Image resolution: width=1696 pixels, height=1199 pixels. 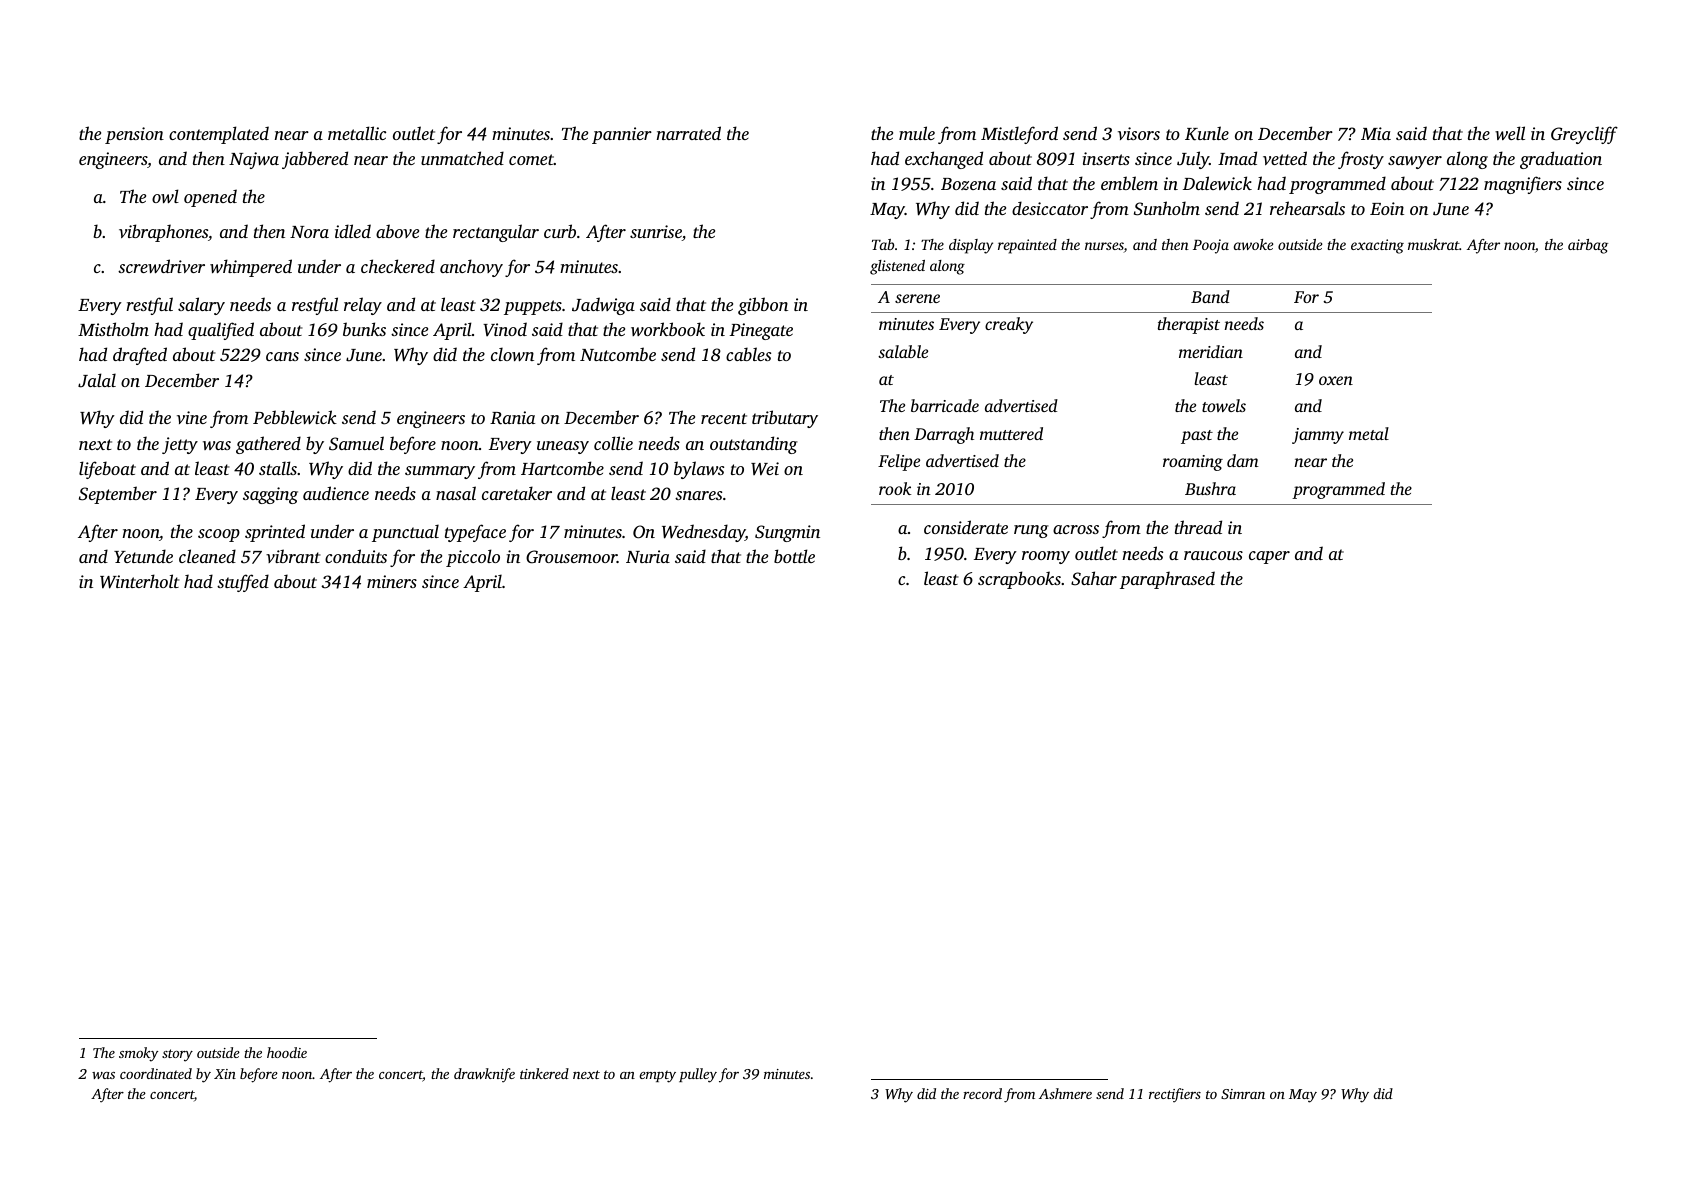 I want to click on Xin, so click(x=225, y=1074).
